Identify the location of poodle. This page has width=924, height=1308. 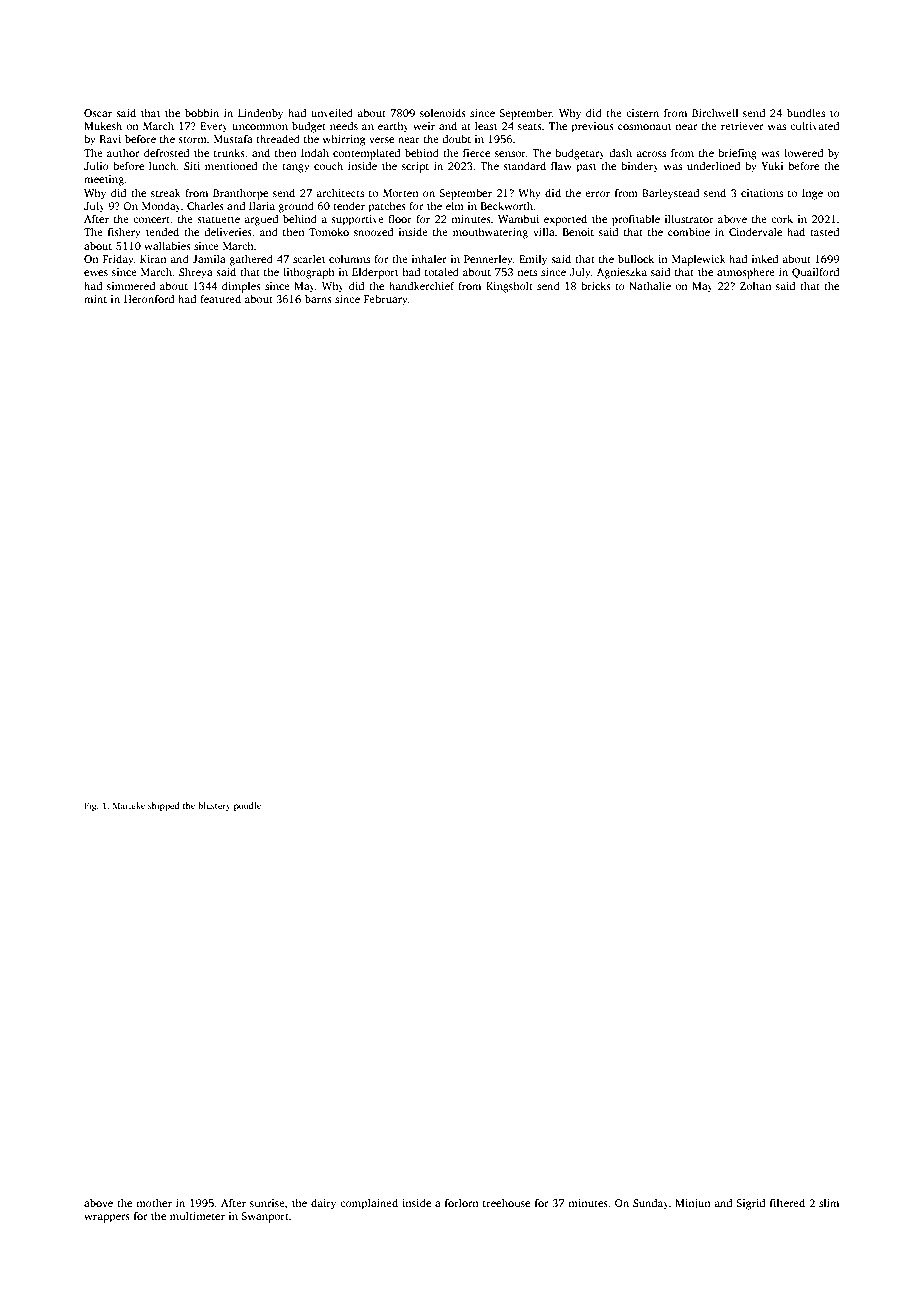
(247, 806).
